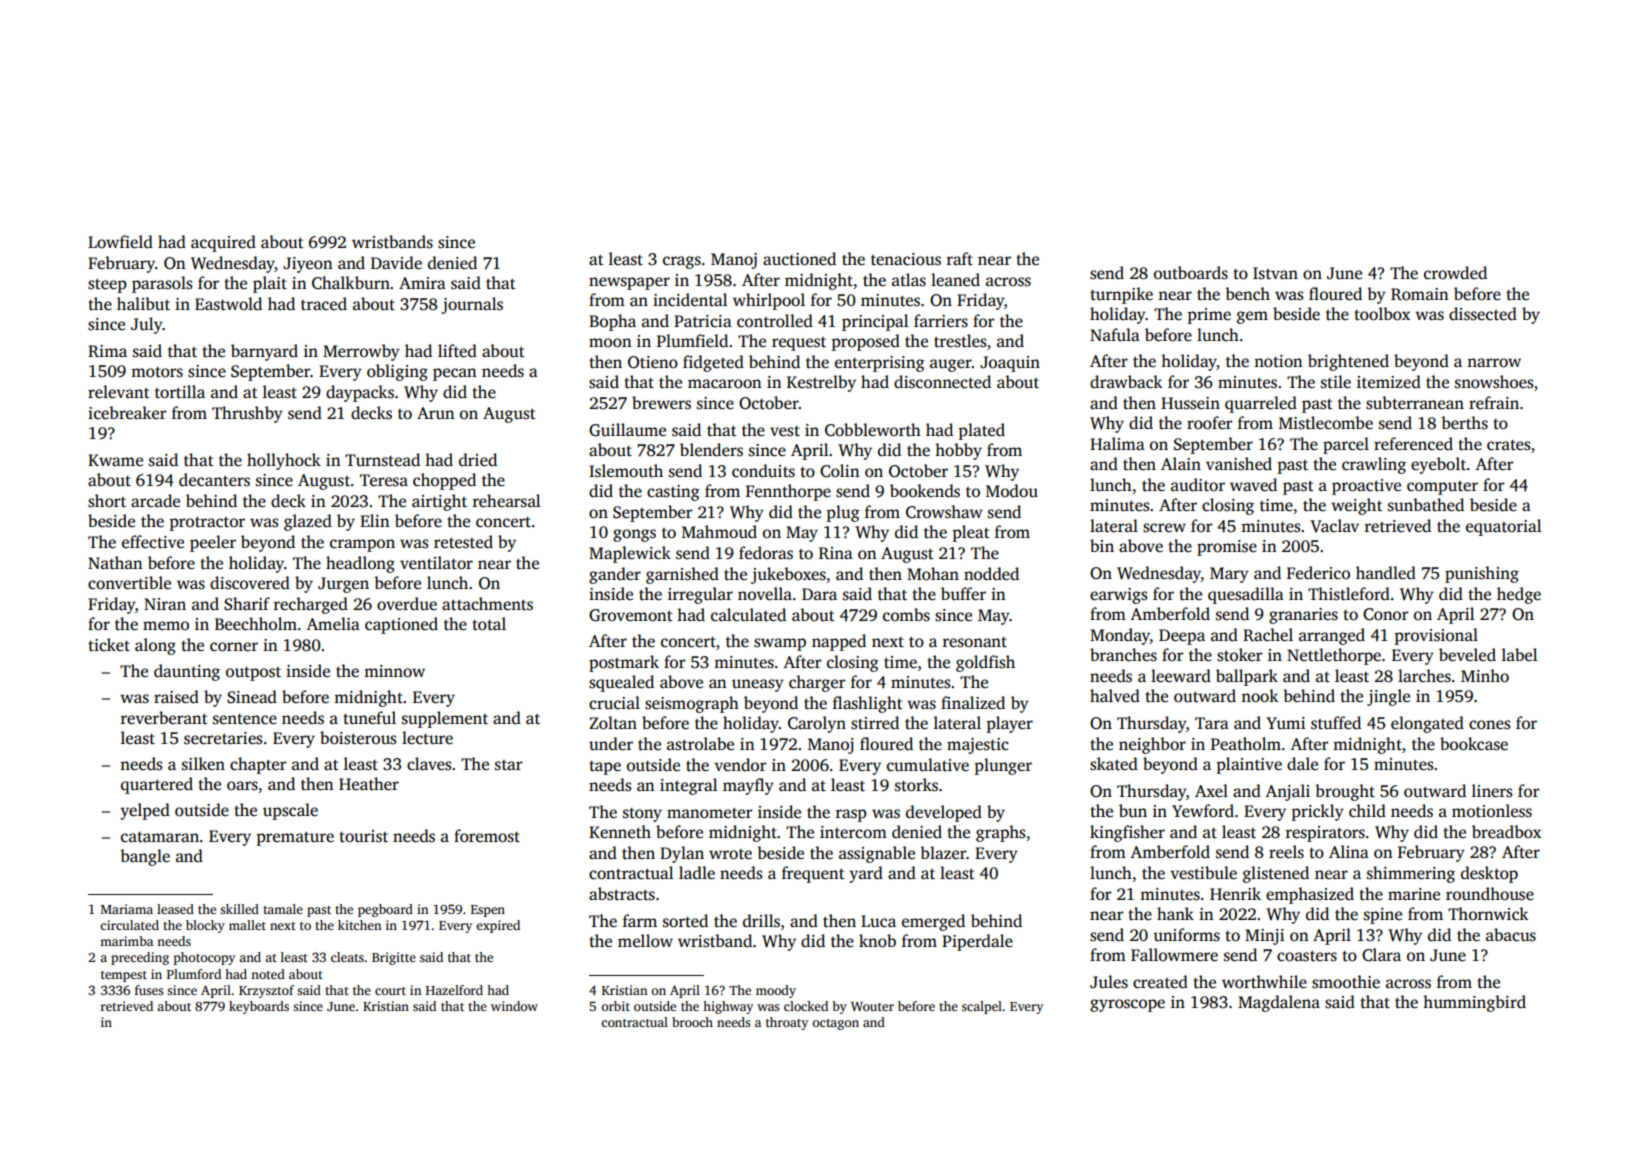 Image resolution: width=1633 pixels, height=1155 pixels. What do you see at coordinates (725, 384) in the page?
I see `macaroon` at bounding box center [725, 384].
